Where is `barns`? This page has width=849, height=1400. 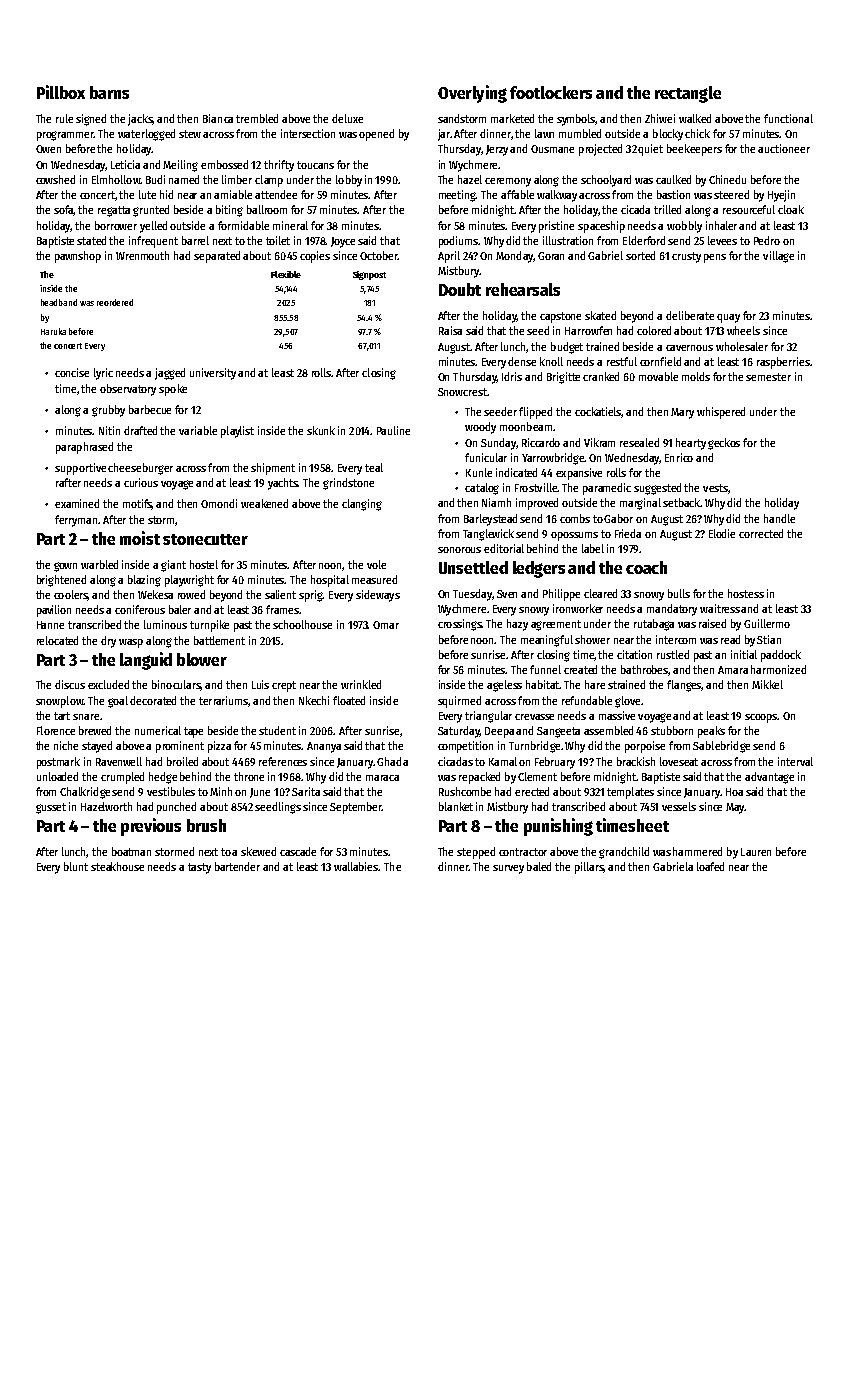
barns is located at coordinates (109, 92).
